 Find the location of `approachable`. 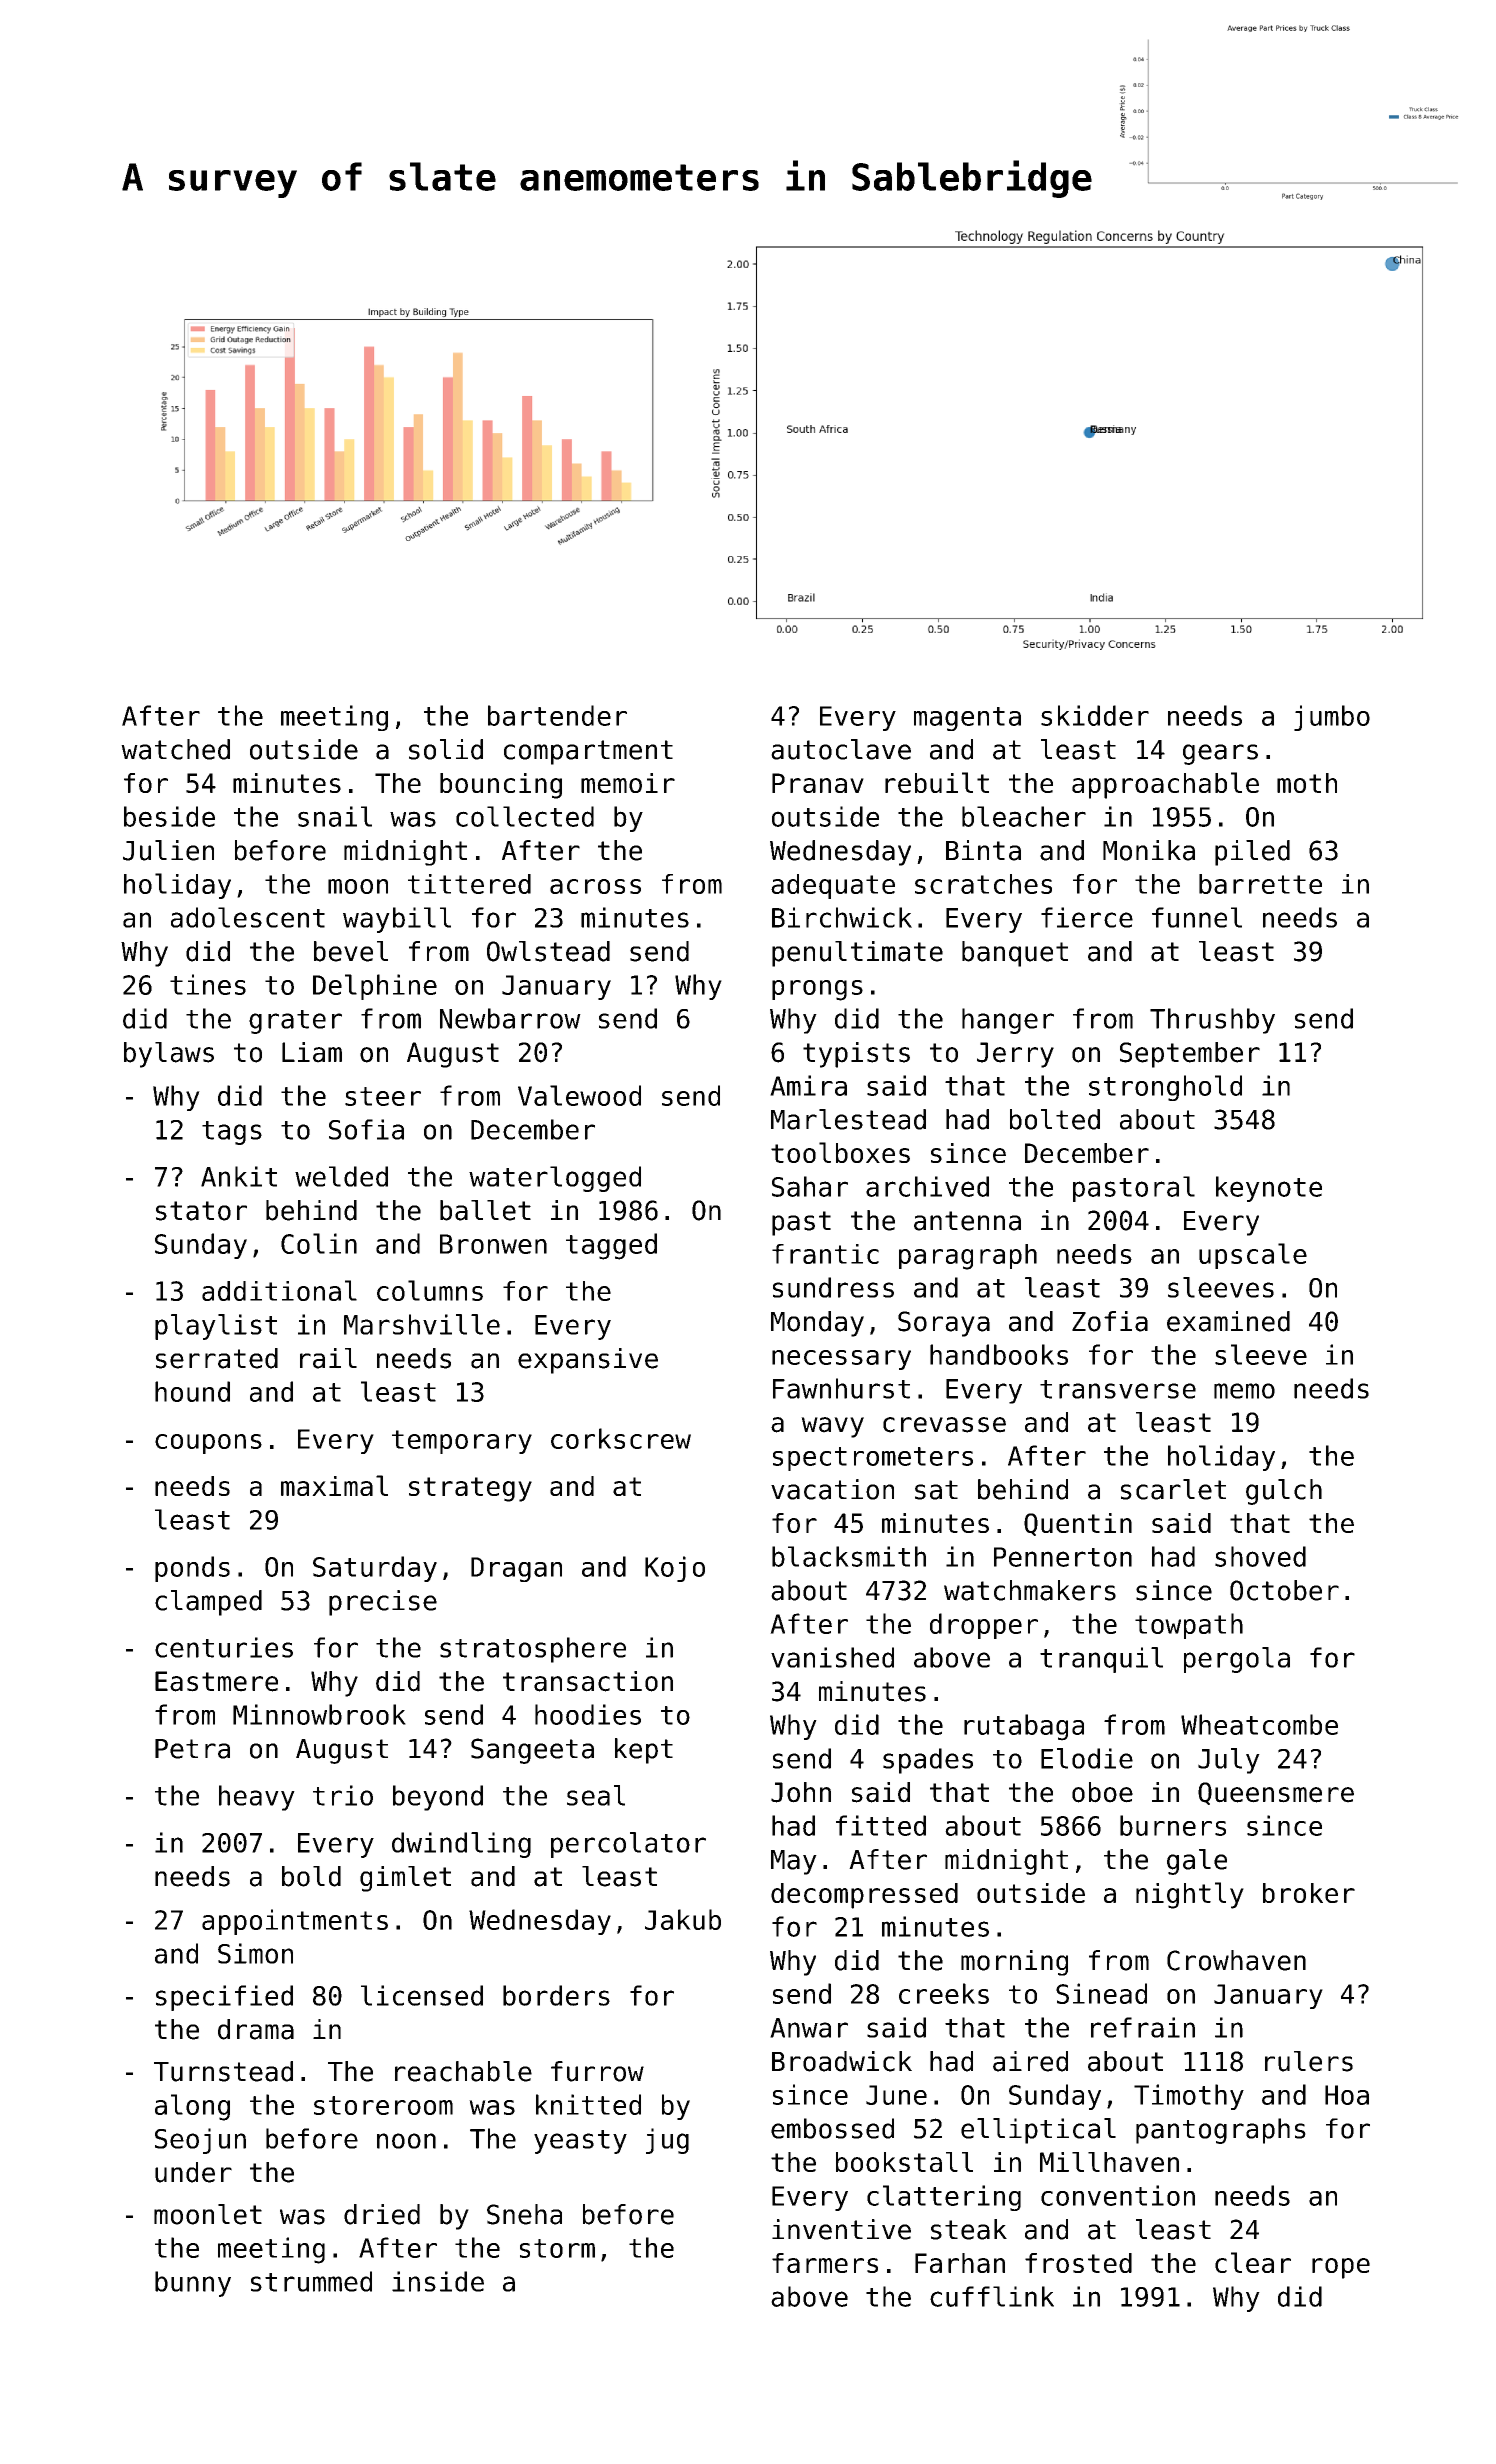

approachable is located at coordinates (1165, 785).
